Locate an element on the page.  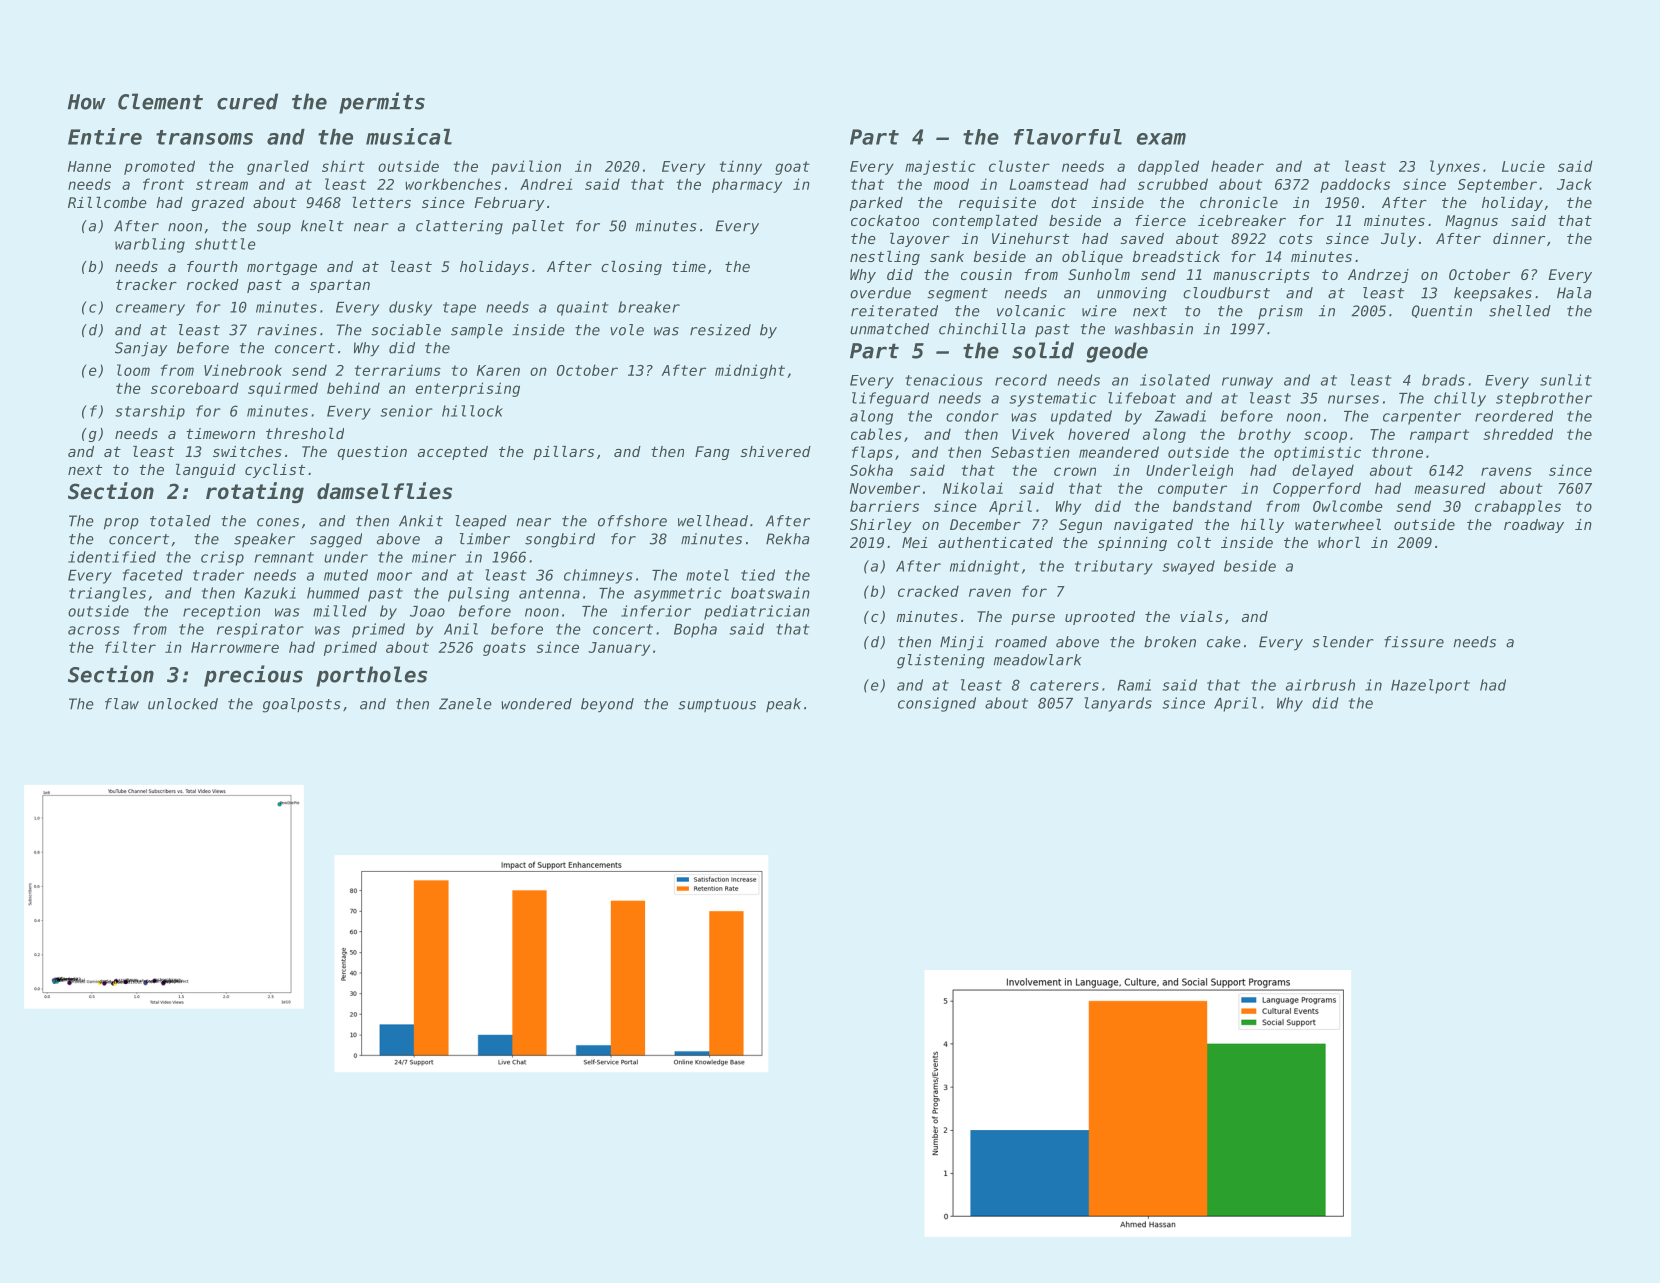
header is located at coordinates (1237, 166).
